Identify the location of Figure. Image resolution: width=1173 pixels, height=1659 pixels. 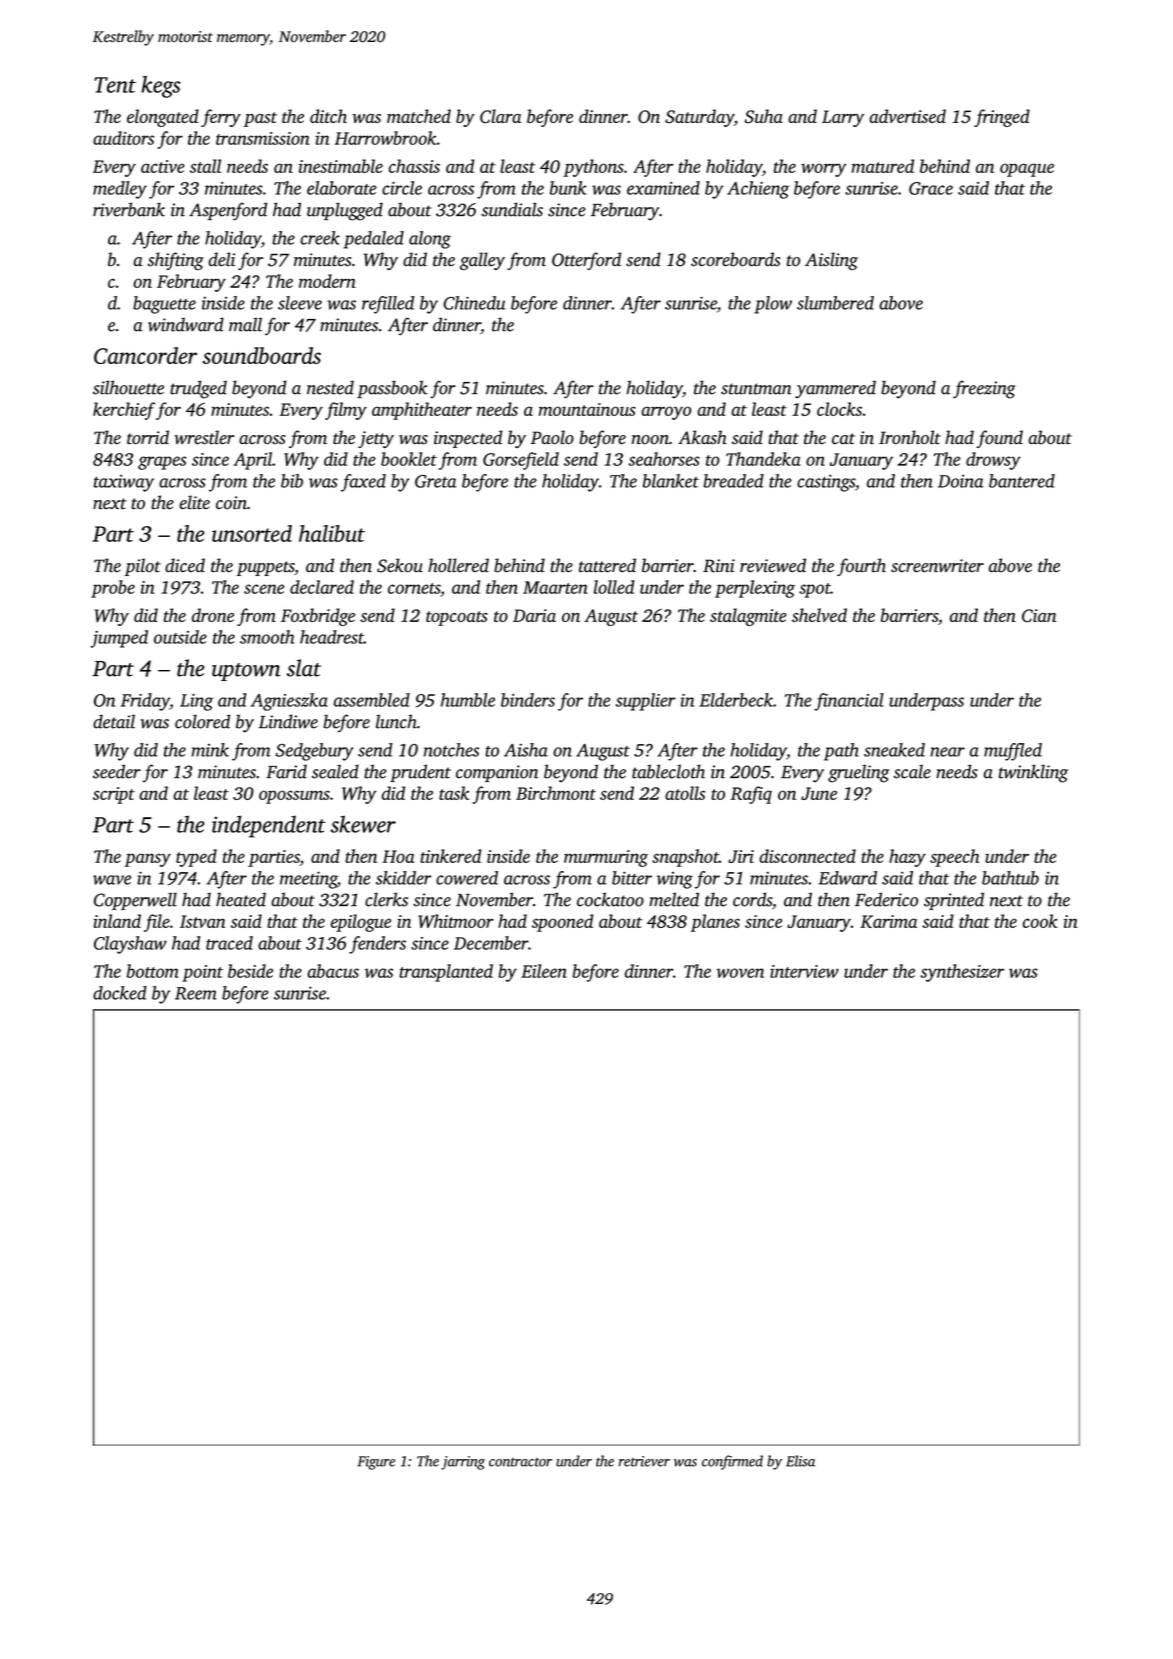
(376, 1463).
